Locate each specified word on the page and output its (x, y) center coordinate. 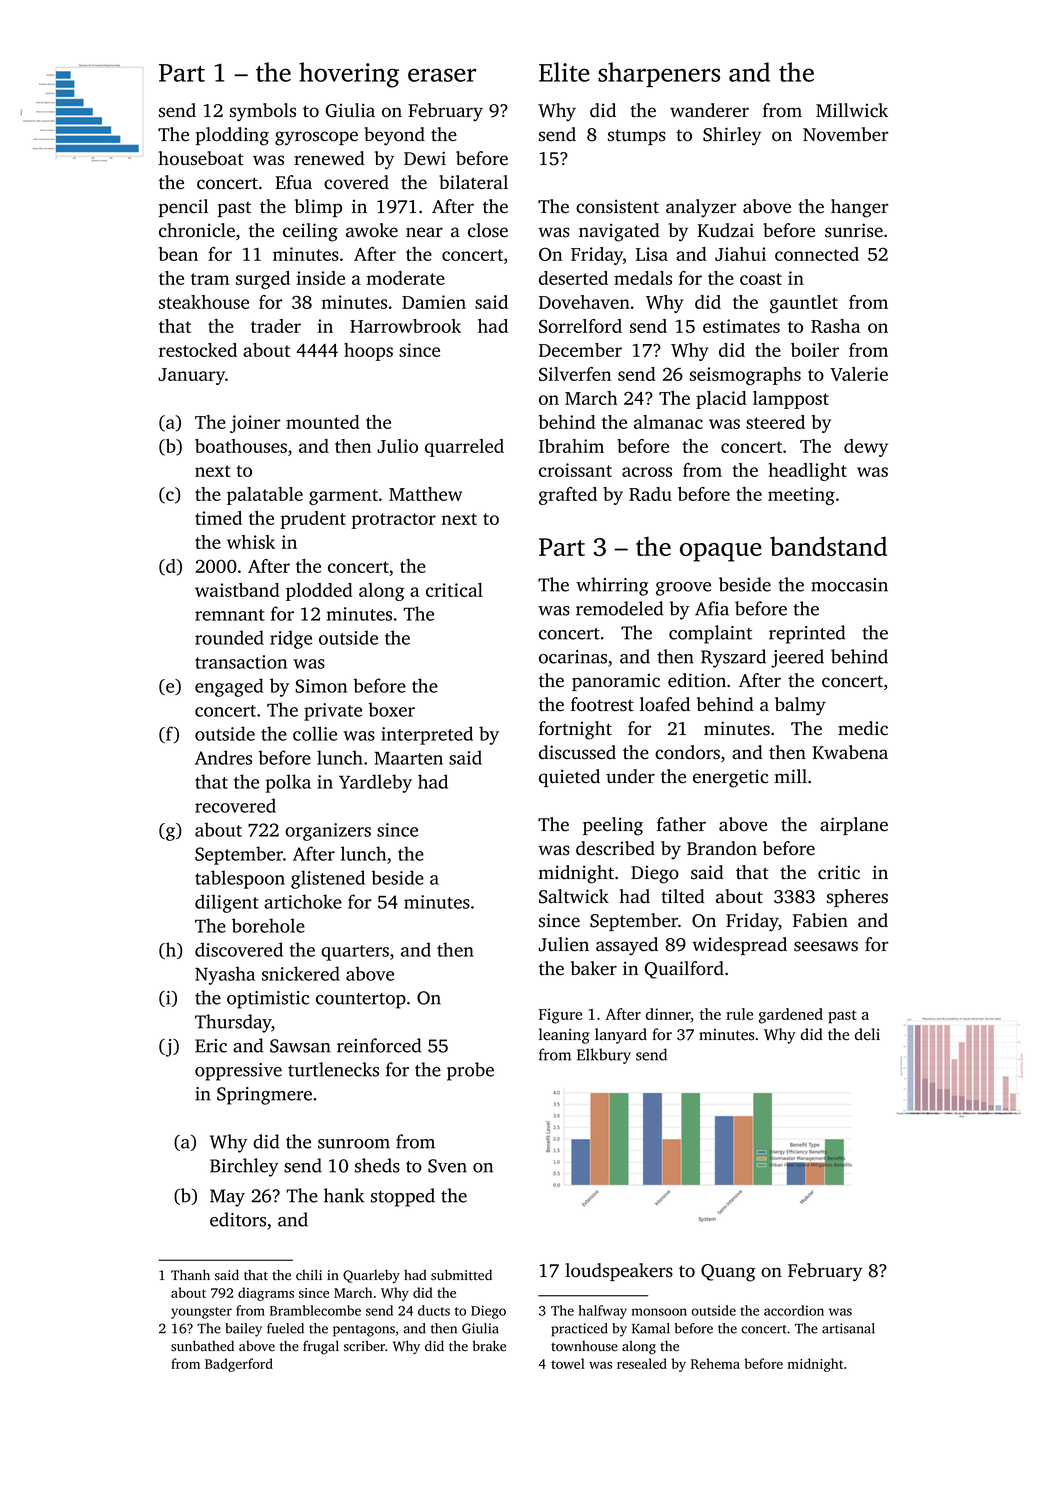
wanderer (709, 110)
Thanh (190, 1274)
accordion (794, 1310)
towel (568, 1363)
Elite (564, 72)
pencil (183, 208)
